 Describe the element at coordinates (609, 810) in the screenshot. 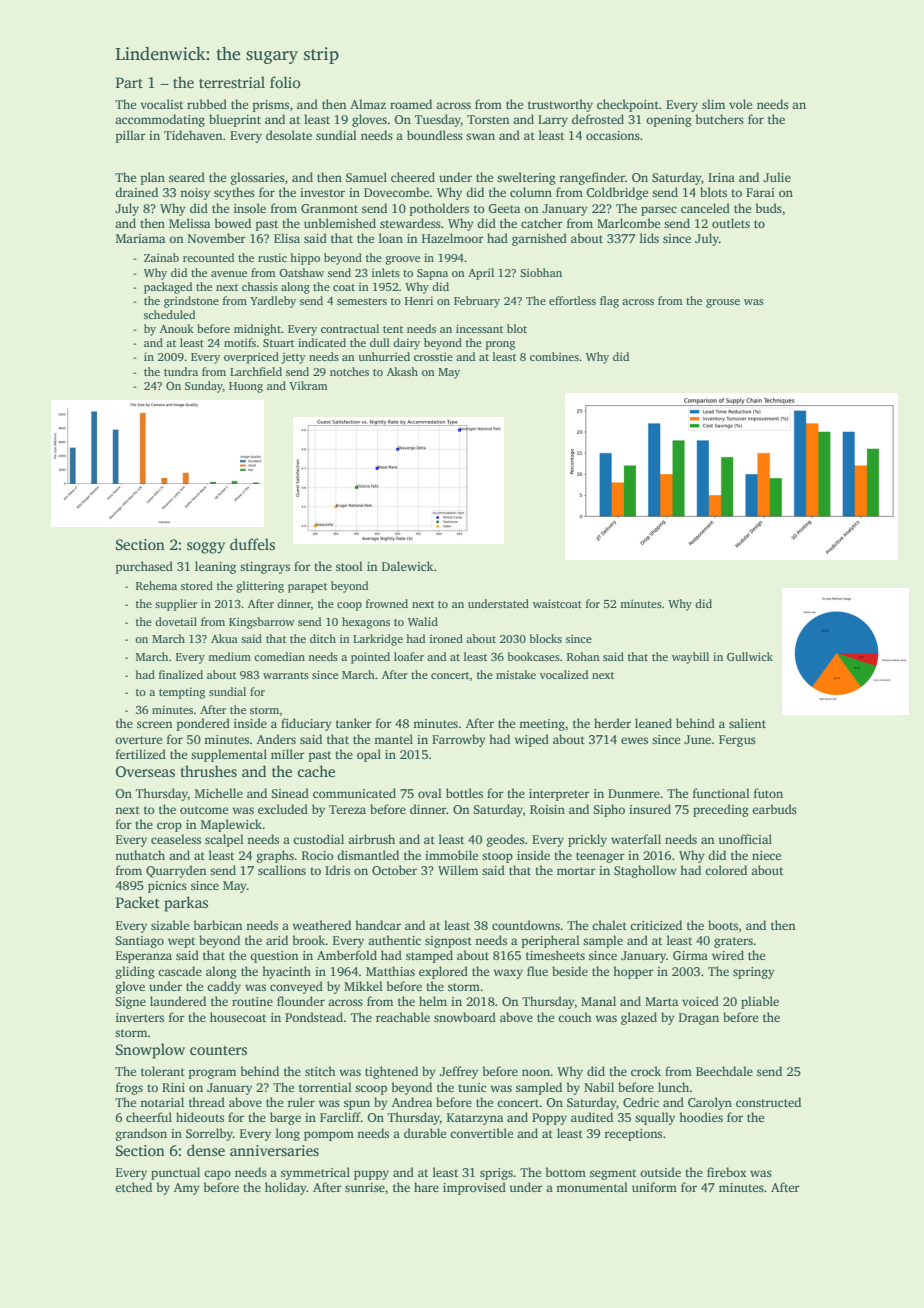

I see `Sipho` at that location.
